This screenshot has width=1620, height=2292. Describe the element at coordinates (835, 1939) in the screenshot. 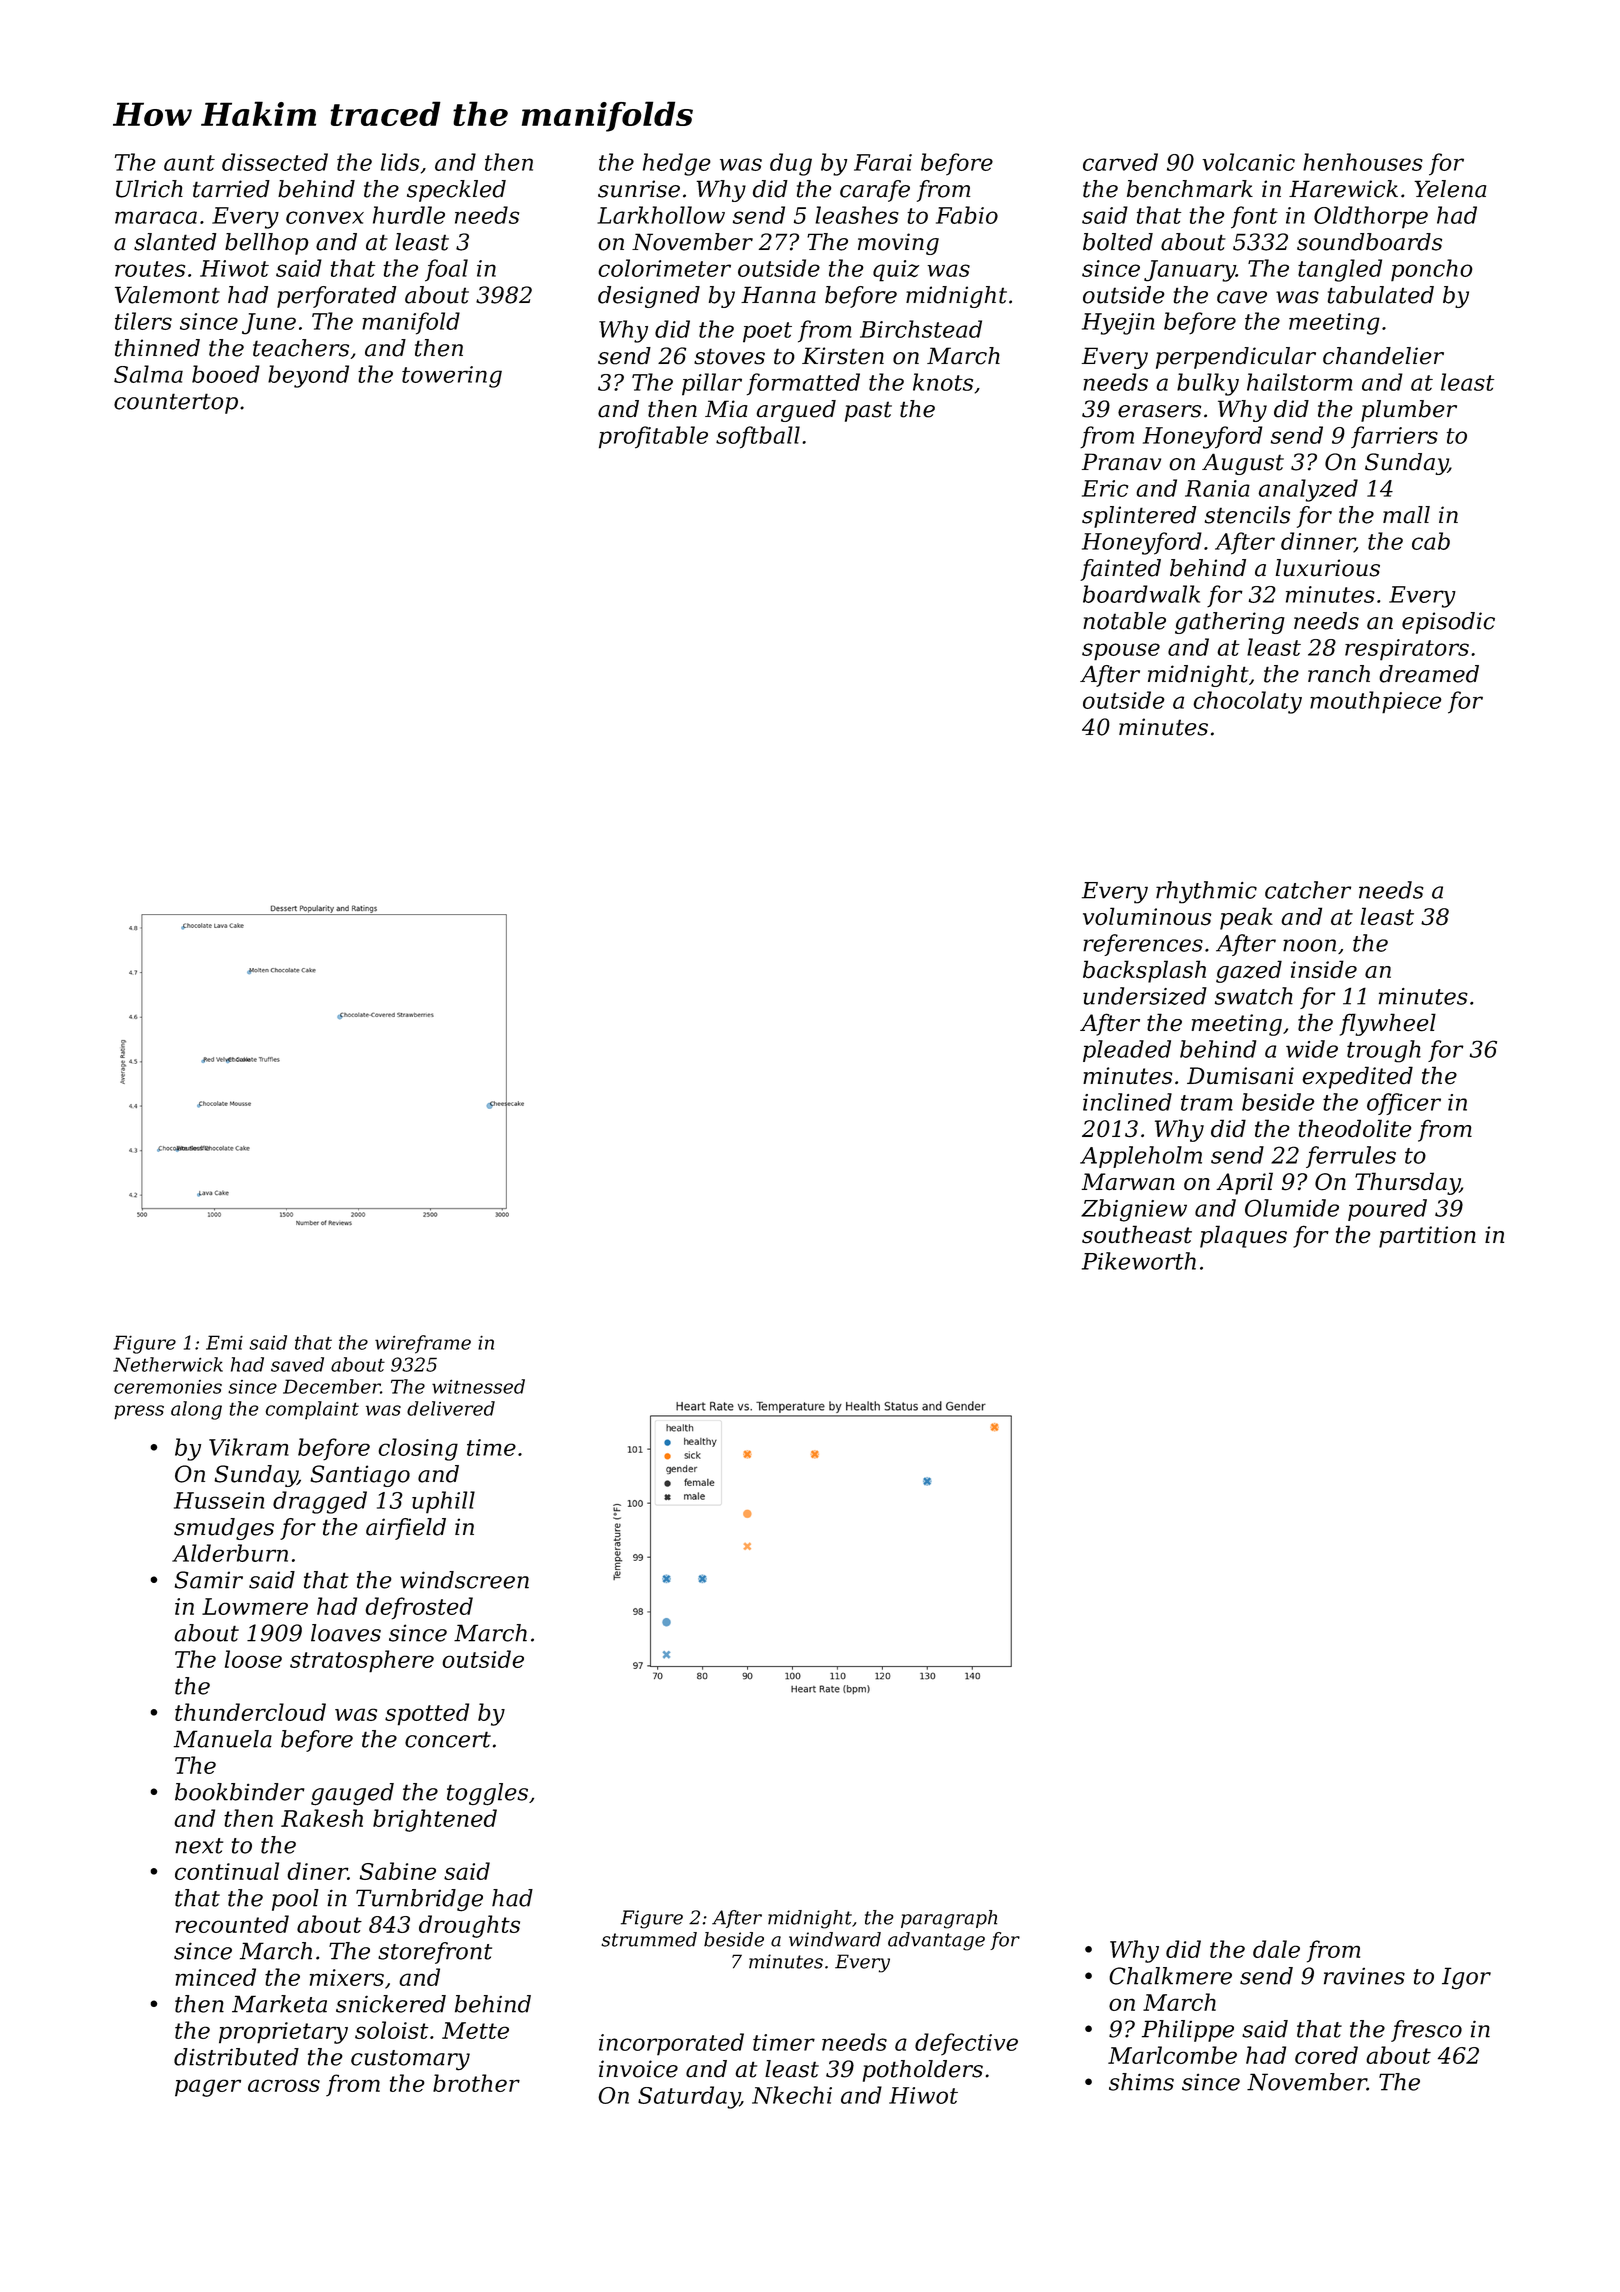

I see `windward` at that location.
